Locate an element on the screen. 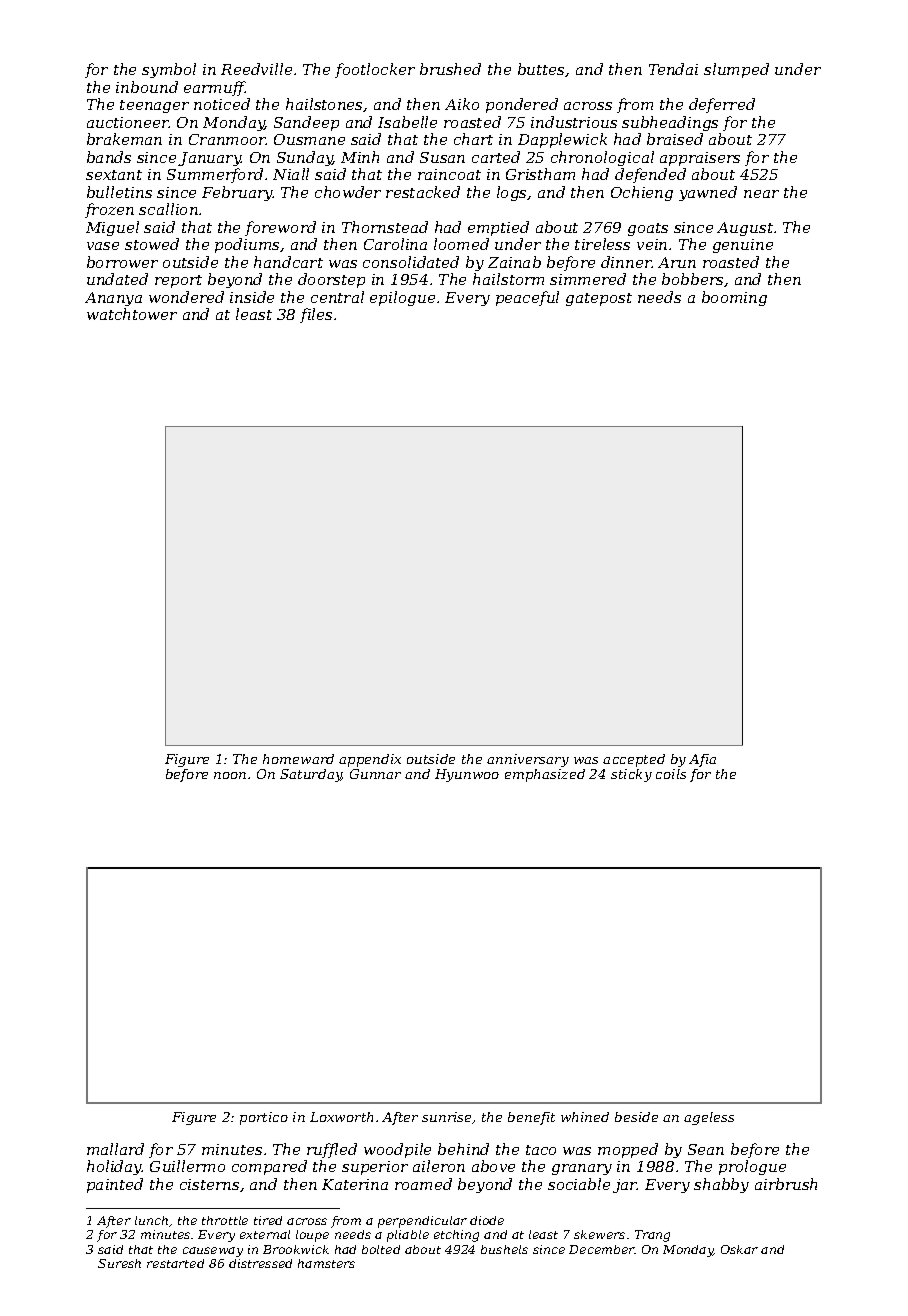 The height and width of the screenshot is (1316, 908). noon is located at coordinates (230, 775).
